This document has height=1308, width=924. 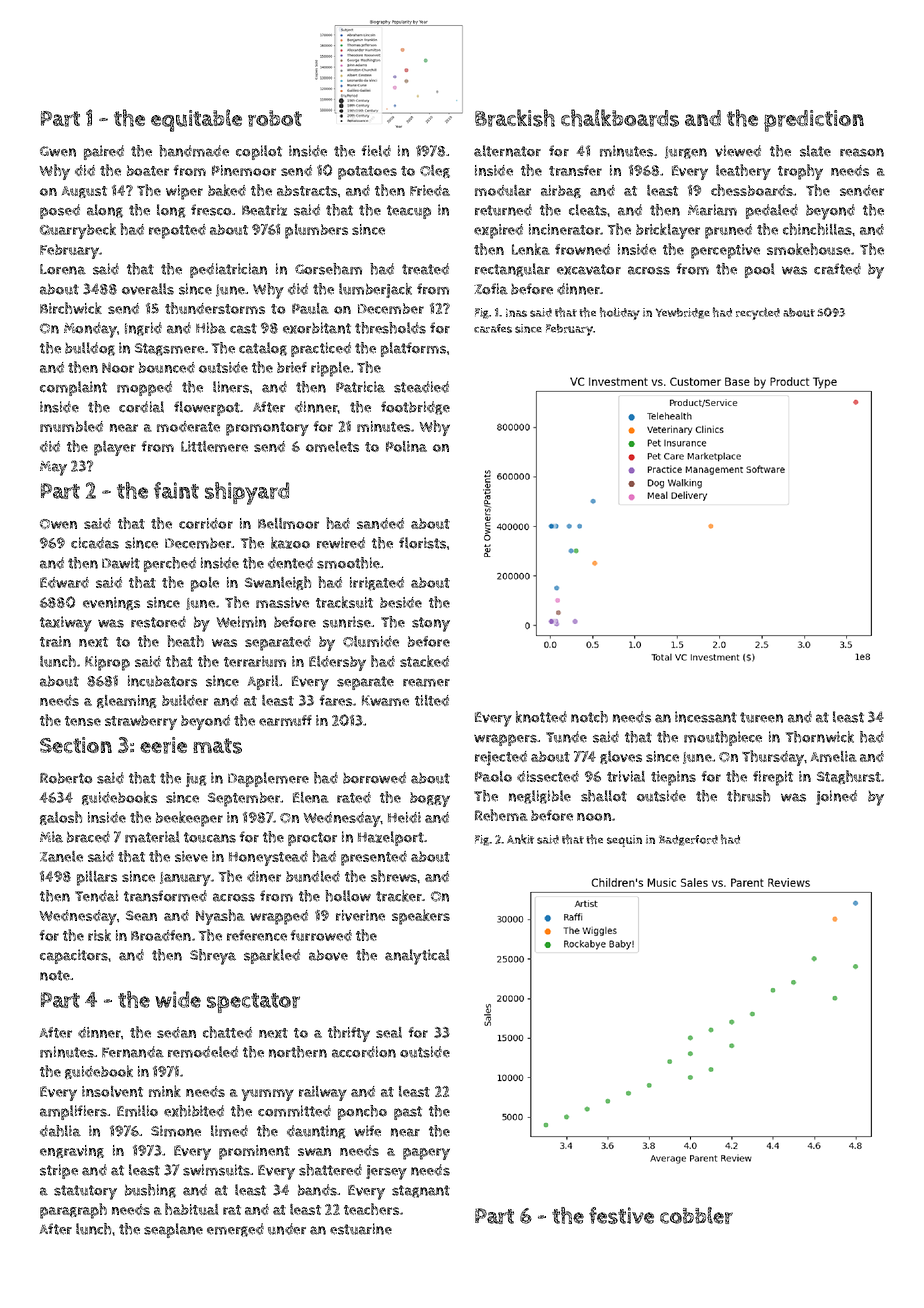 I want to click on Frieda, so click(x=430, y=190).
